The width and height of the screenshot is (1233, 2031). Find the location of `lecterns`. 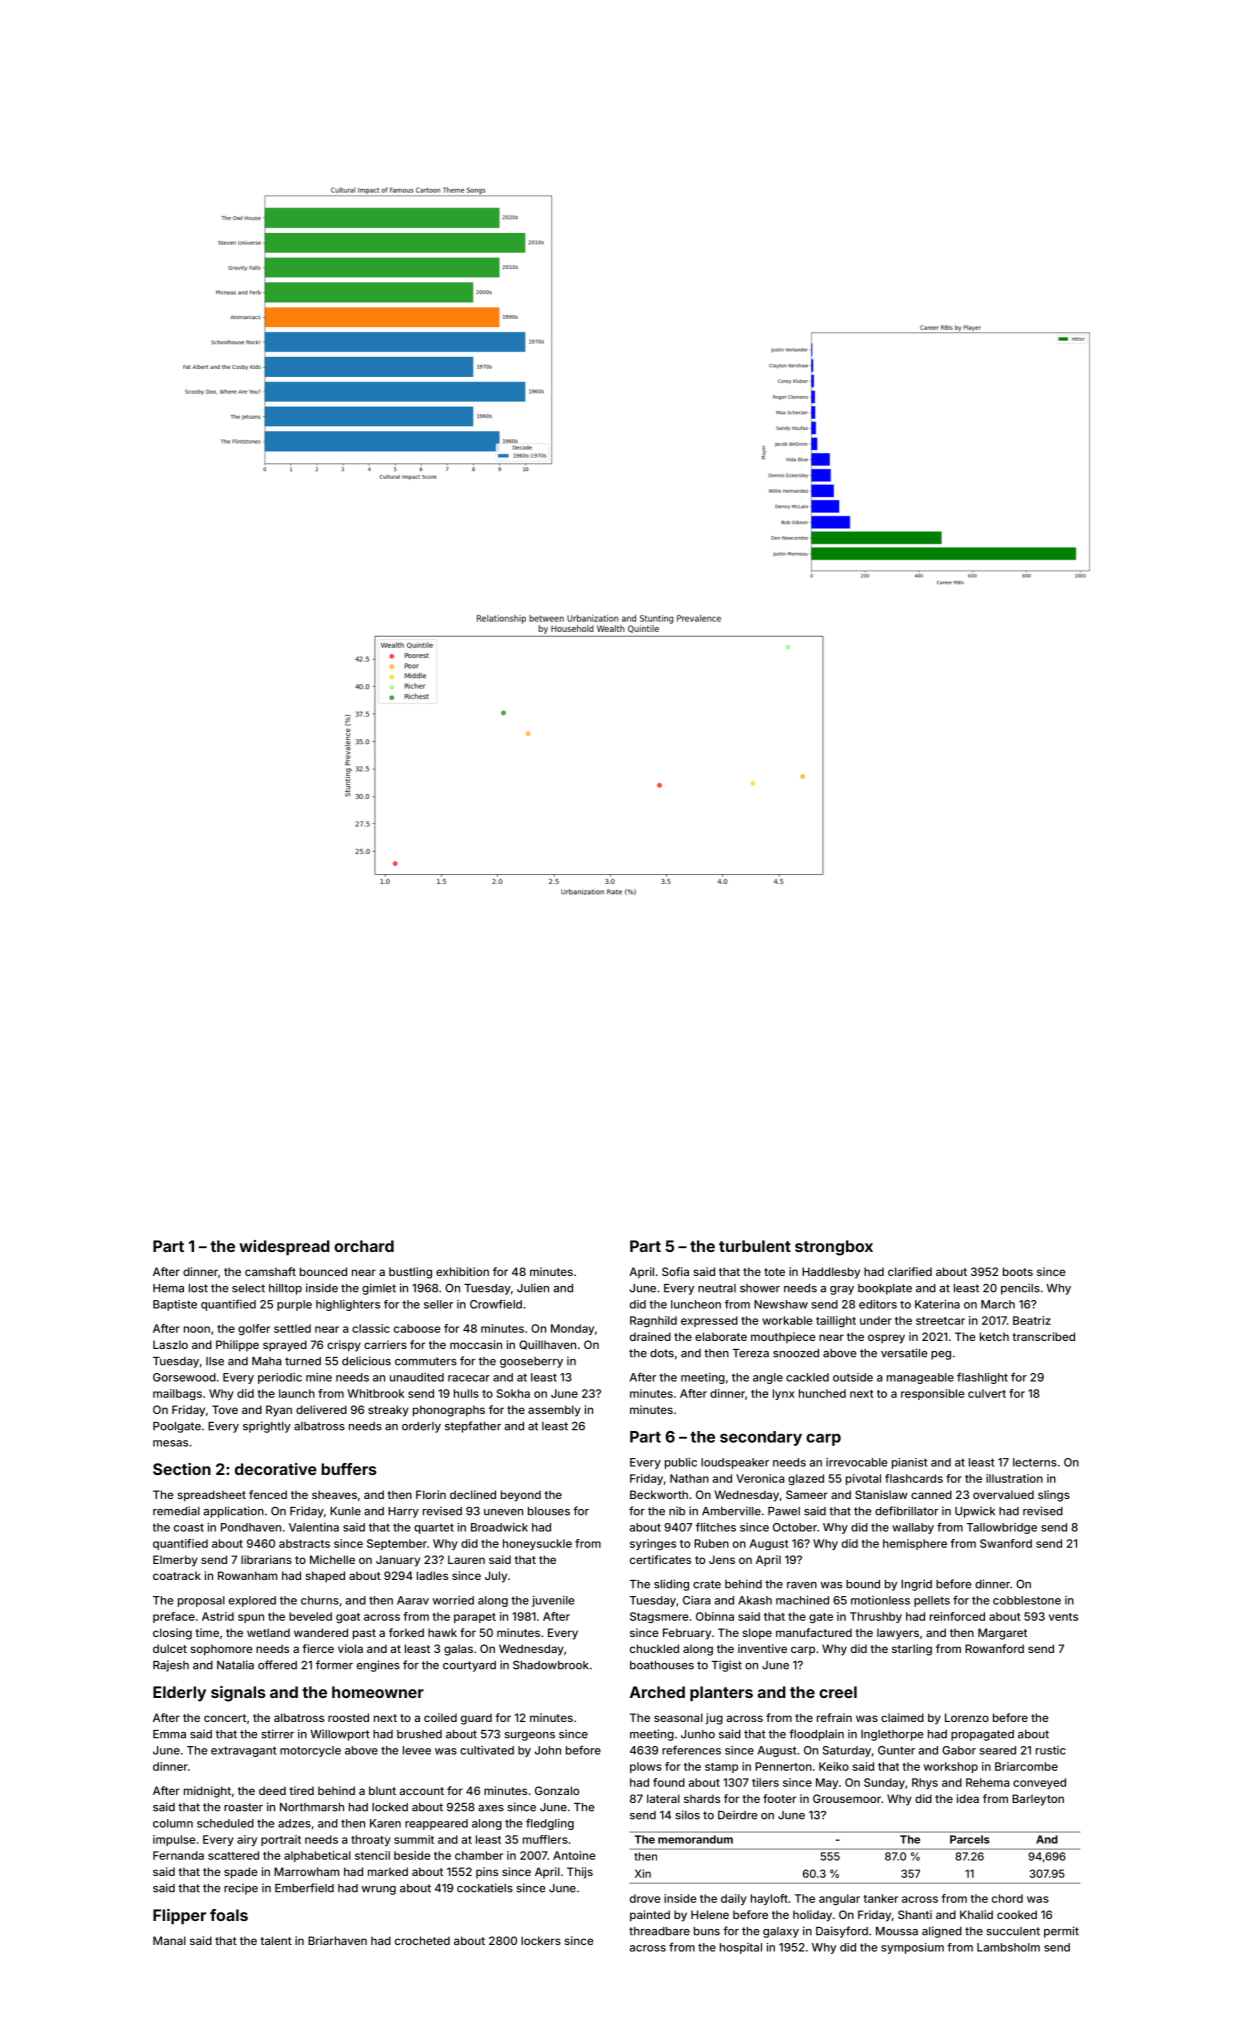

lecterns is located at coordinates (1035, 1462).
